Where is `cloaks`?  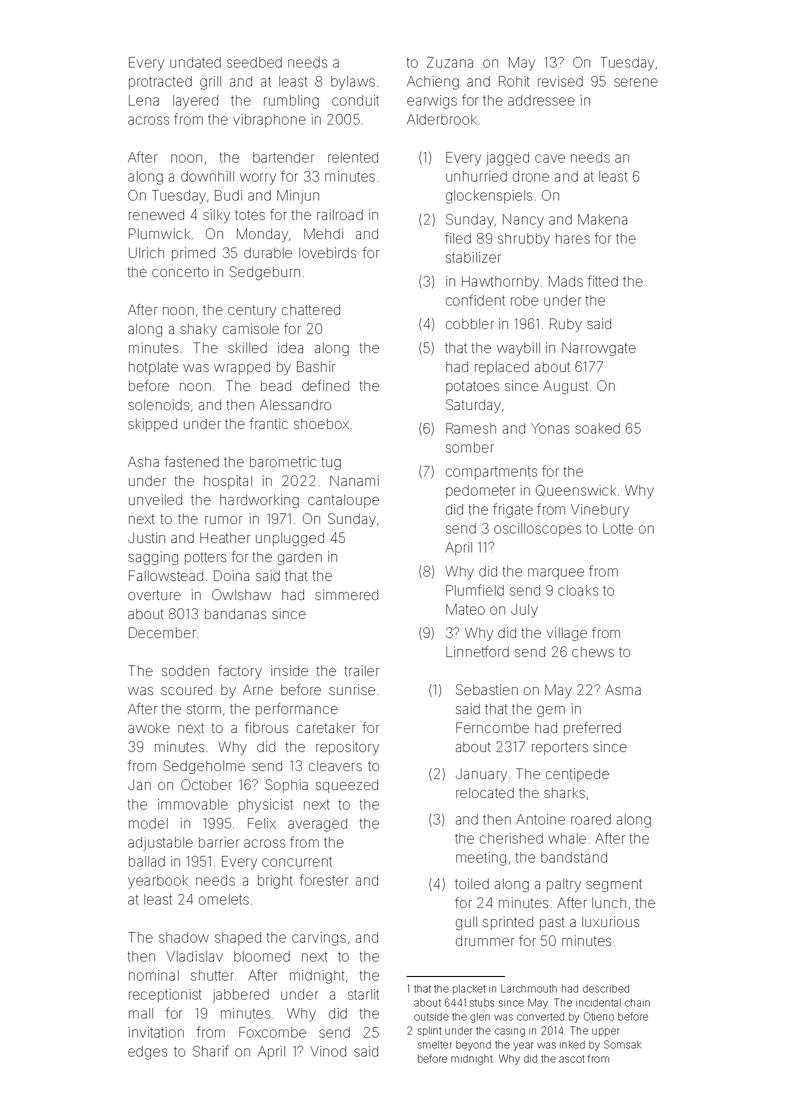
cloaks is located at coordinates (578, 590).
